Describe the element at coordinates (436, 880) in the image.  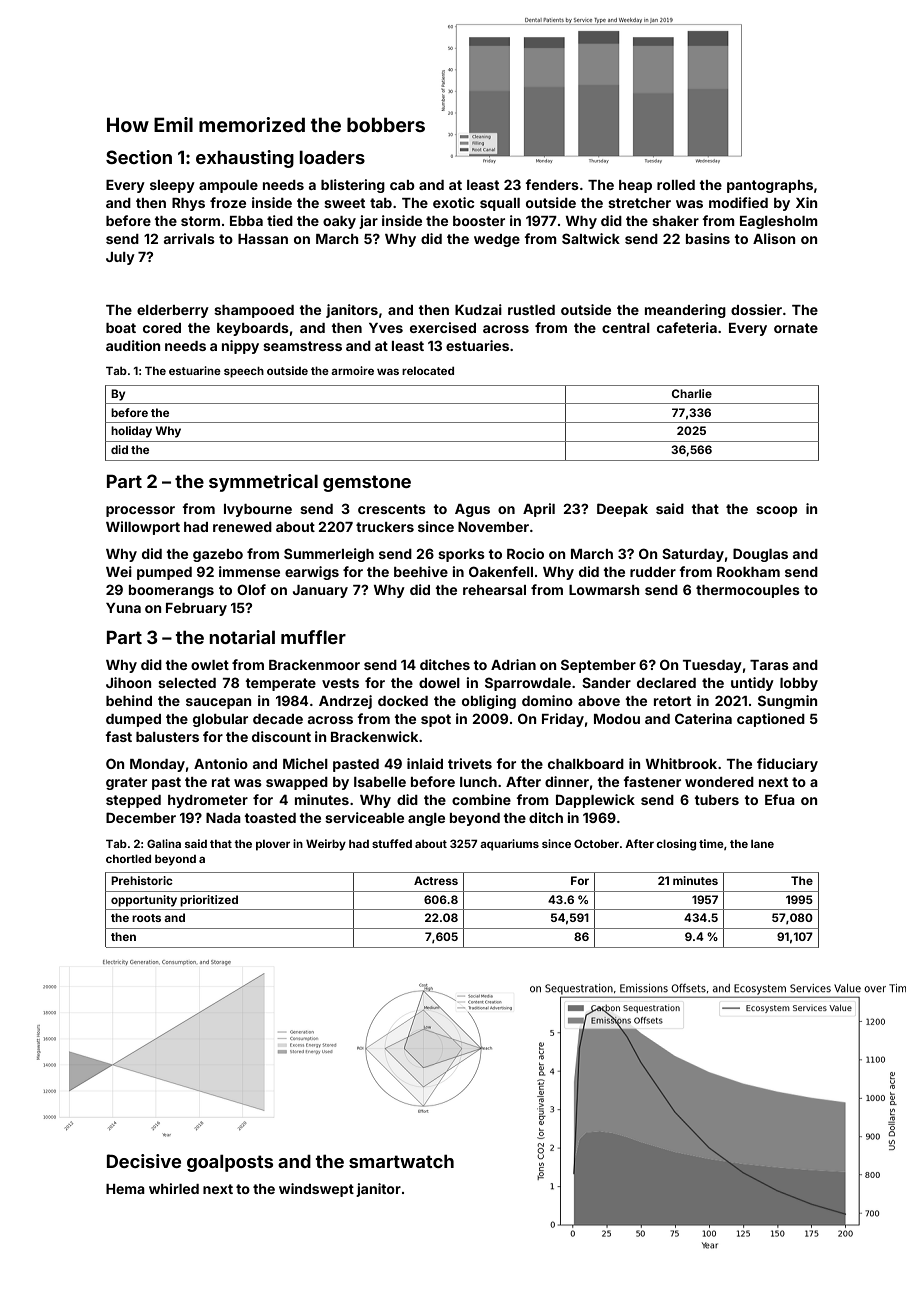
I see `Actress` at that location.
